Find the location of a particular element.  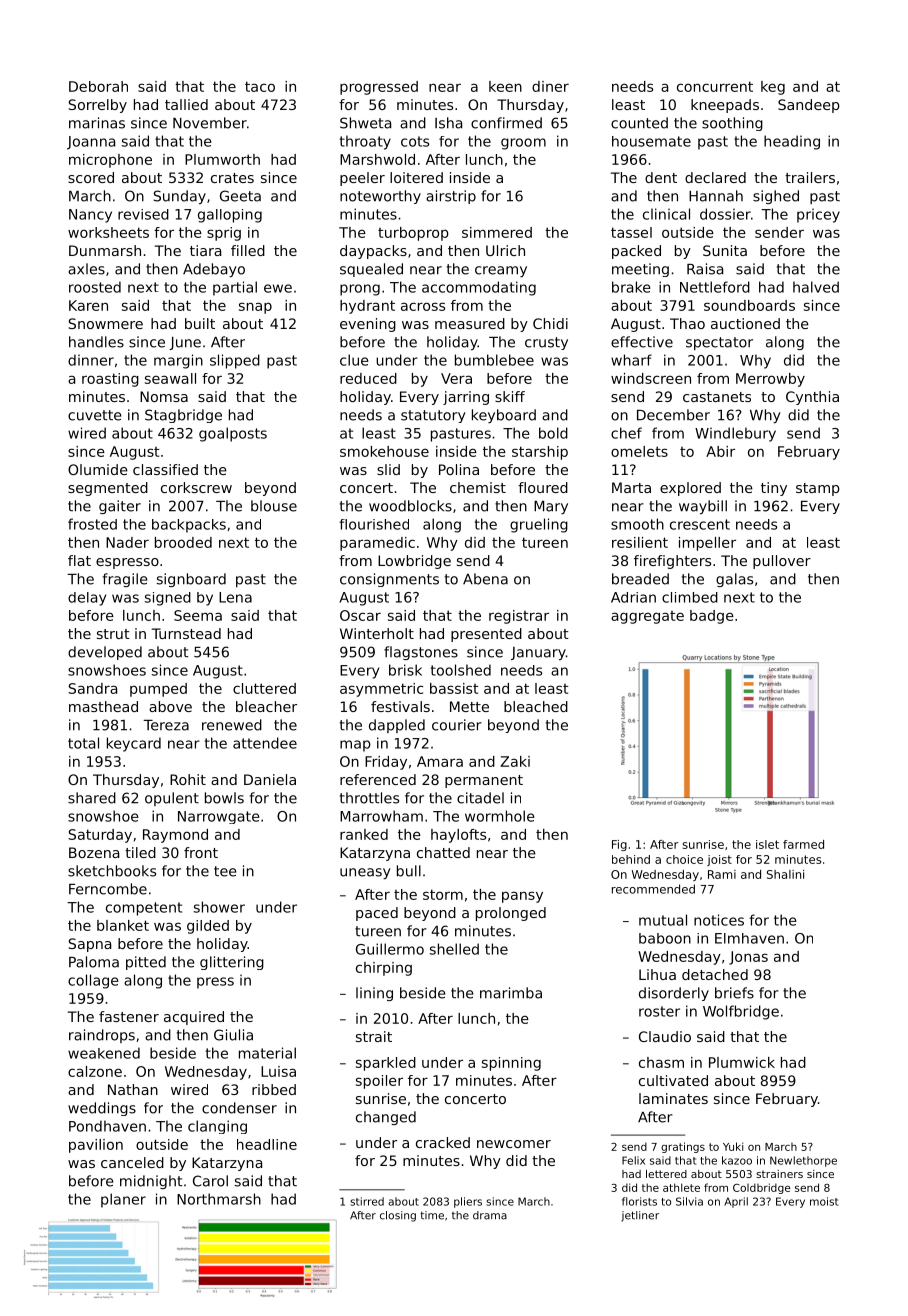

courier is located at coordinates (457, 725).
